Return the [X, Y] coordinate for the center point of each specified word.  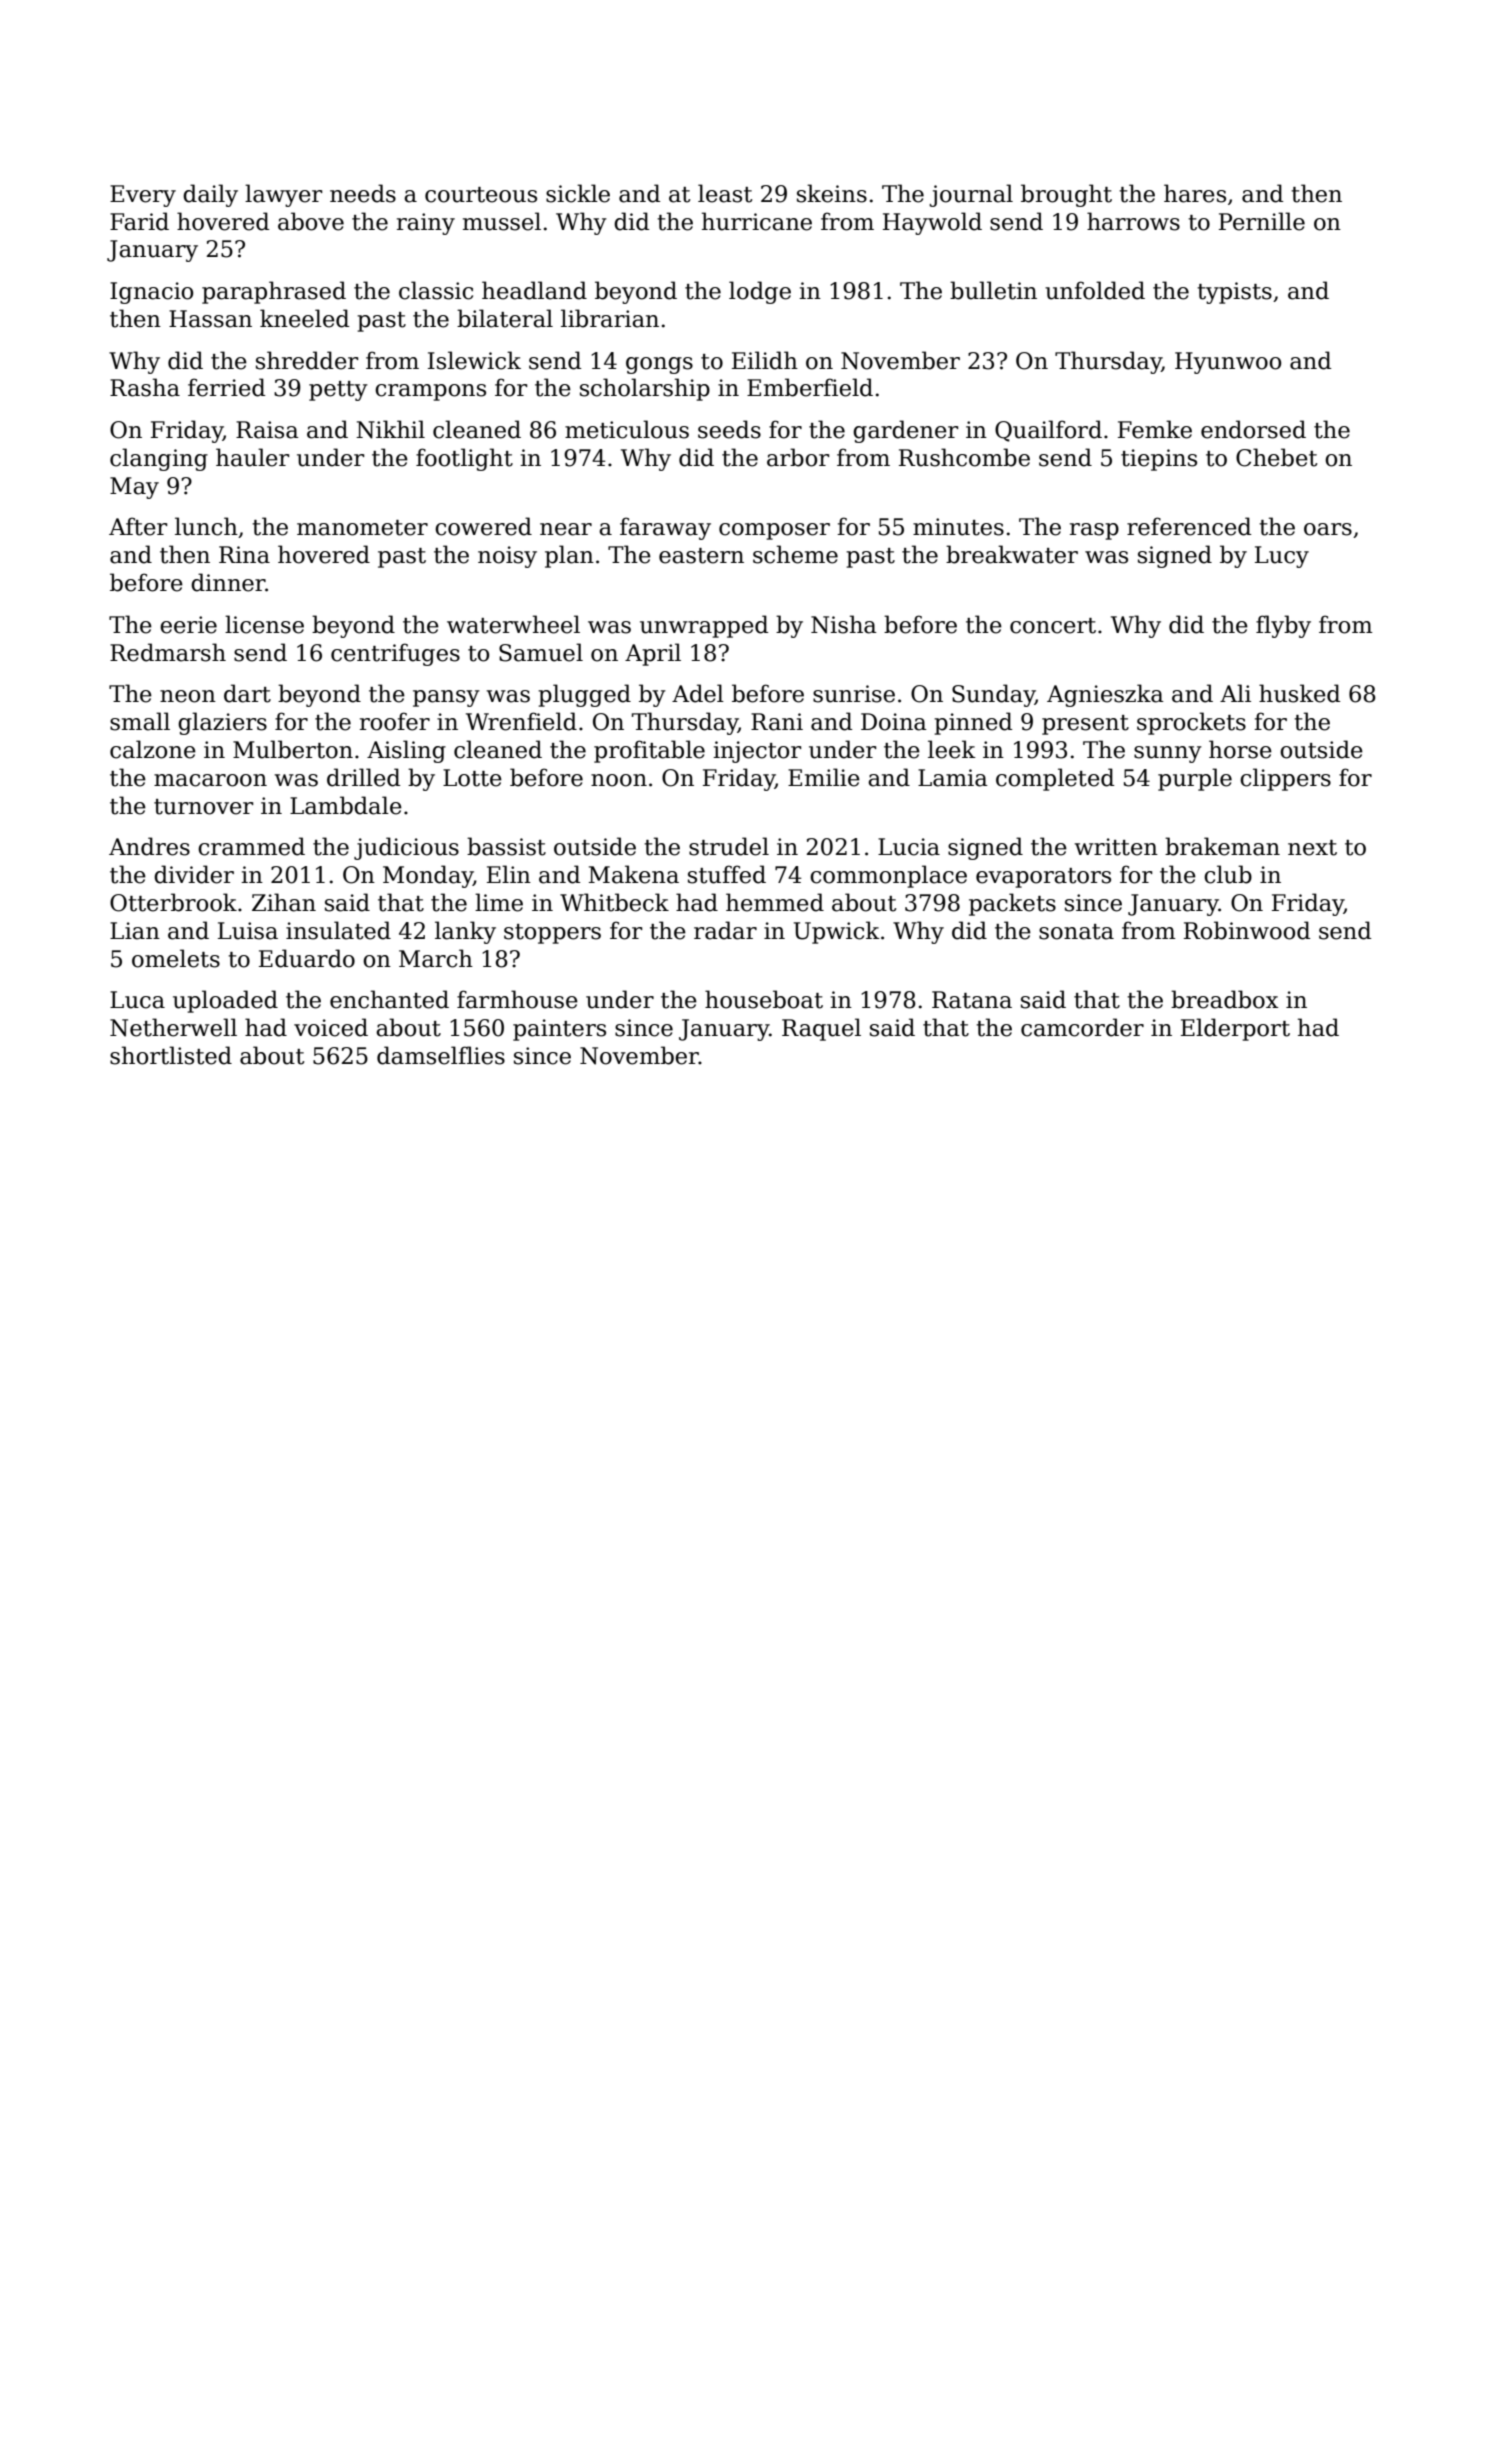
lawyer [283, 195]
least [725, 193]
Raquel [821, 1029]
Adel [698, 693]
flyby [1283, 626]
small [140, 721]
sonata [1076, 932]
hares [1195, 193]
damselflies [441, 1055]
